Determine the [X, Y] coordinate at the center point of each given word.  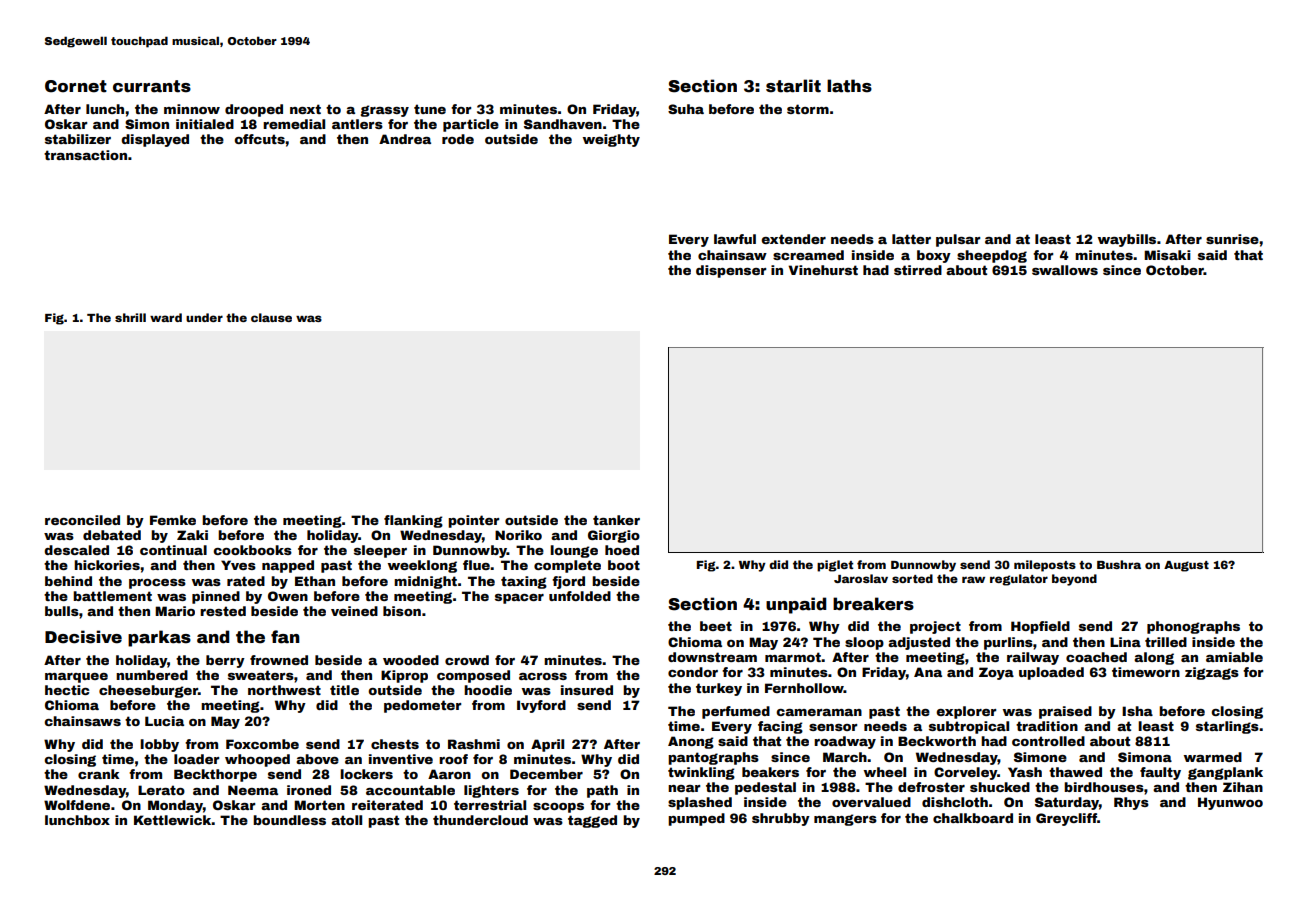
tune [430, 109]
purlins [1008, 643]
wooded [411, 660]
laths [849, 86]
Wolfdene [77, 805]
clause [271, 317]
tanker [616, 520]
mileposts [1045, 566]
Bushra [1119, 564]
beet [716, 626]
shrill [130, 317]
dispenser [731, 271]
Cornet [76, 86]
